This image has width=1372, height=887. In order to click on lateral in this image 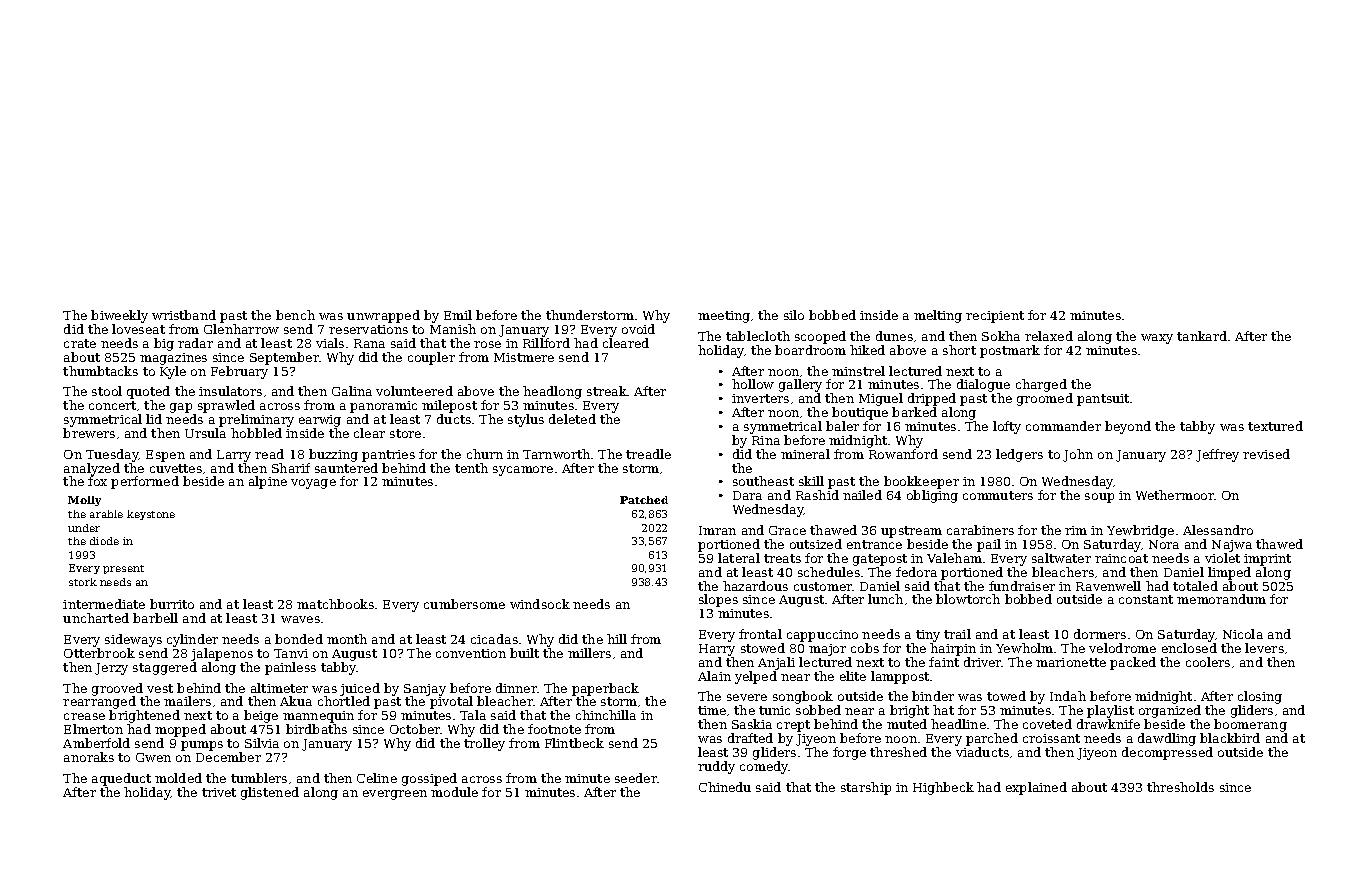, I will do `click(739, 558)`.
